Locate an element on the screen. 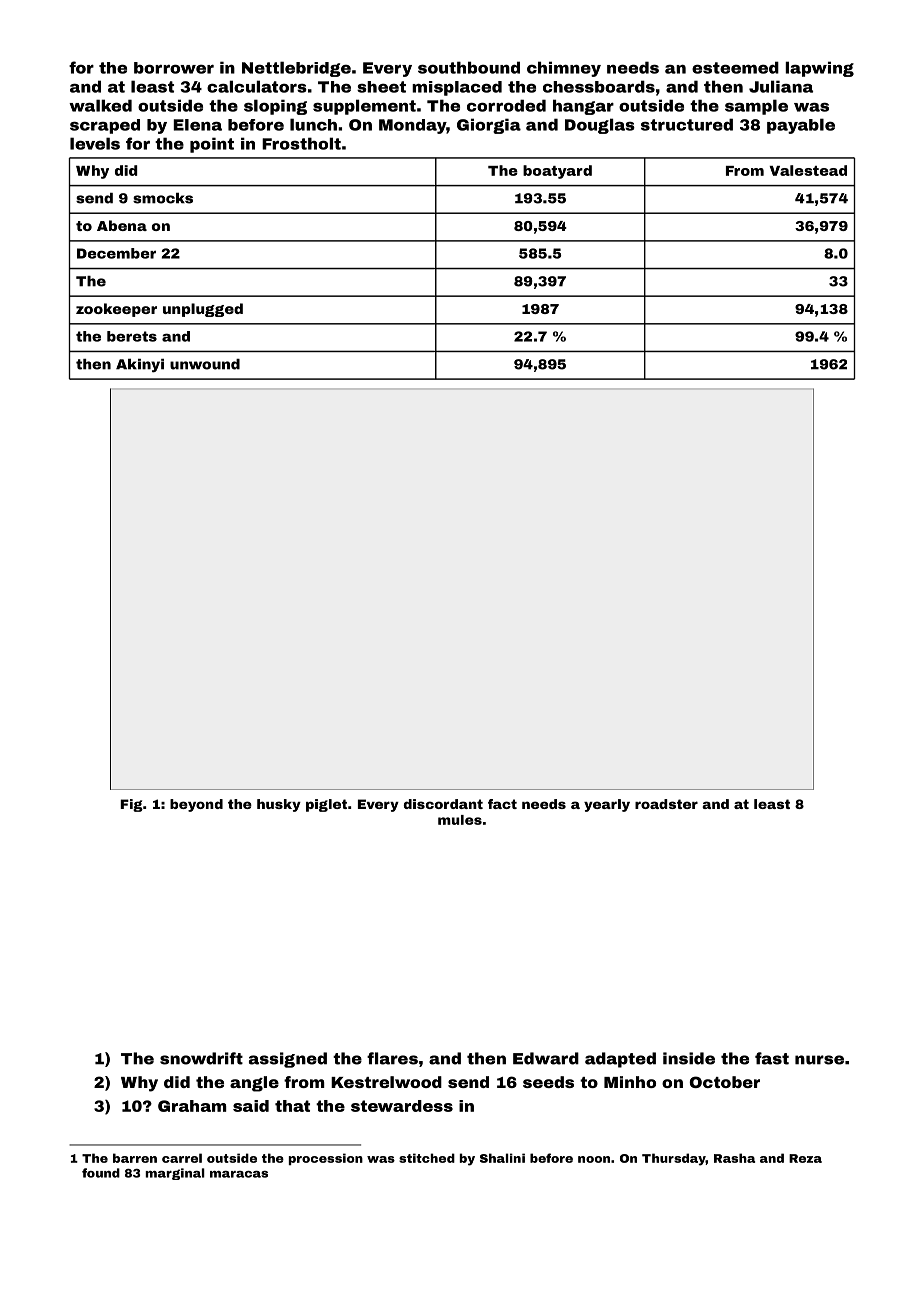  flares is located at coordinates (392, 1058).
